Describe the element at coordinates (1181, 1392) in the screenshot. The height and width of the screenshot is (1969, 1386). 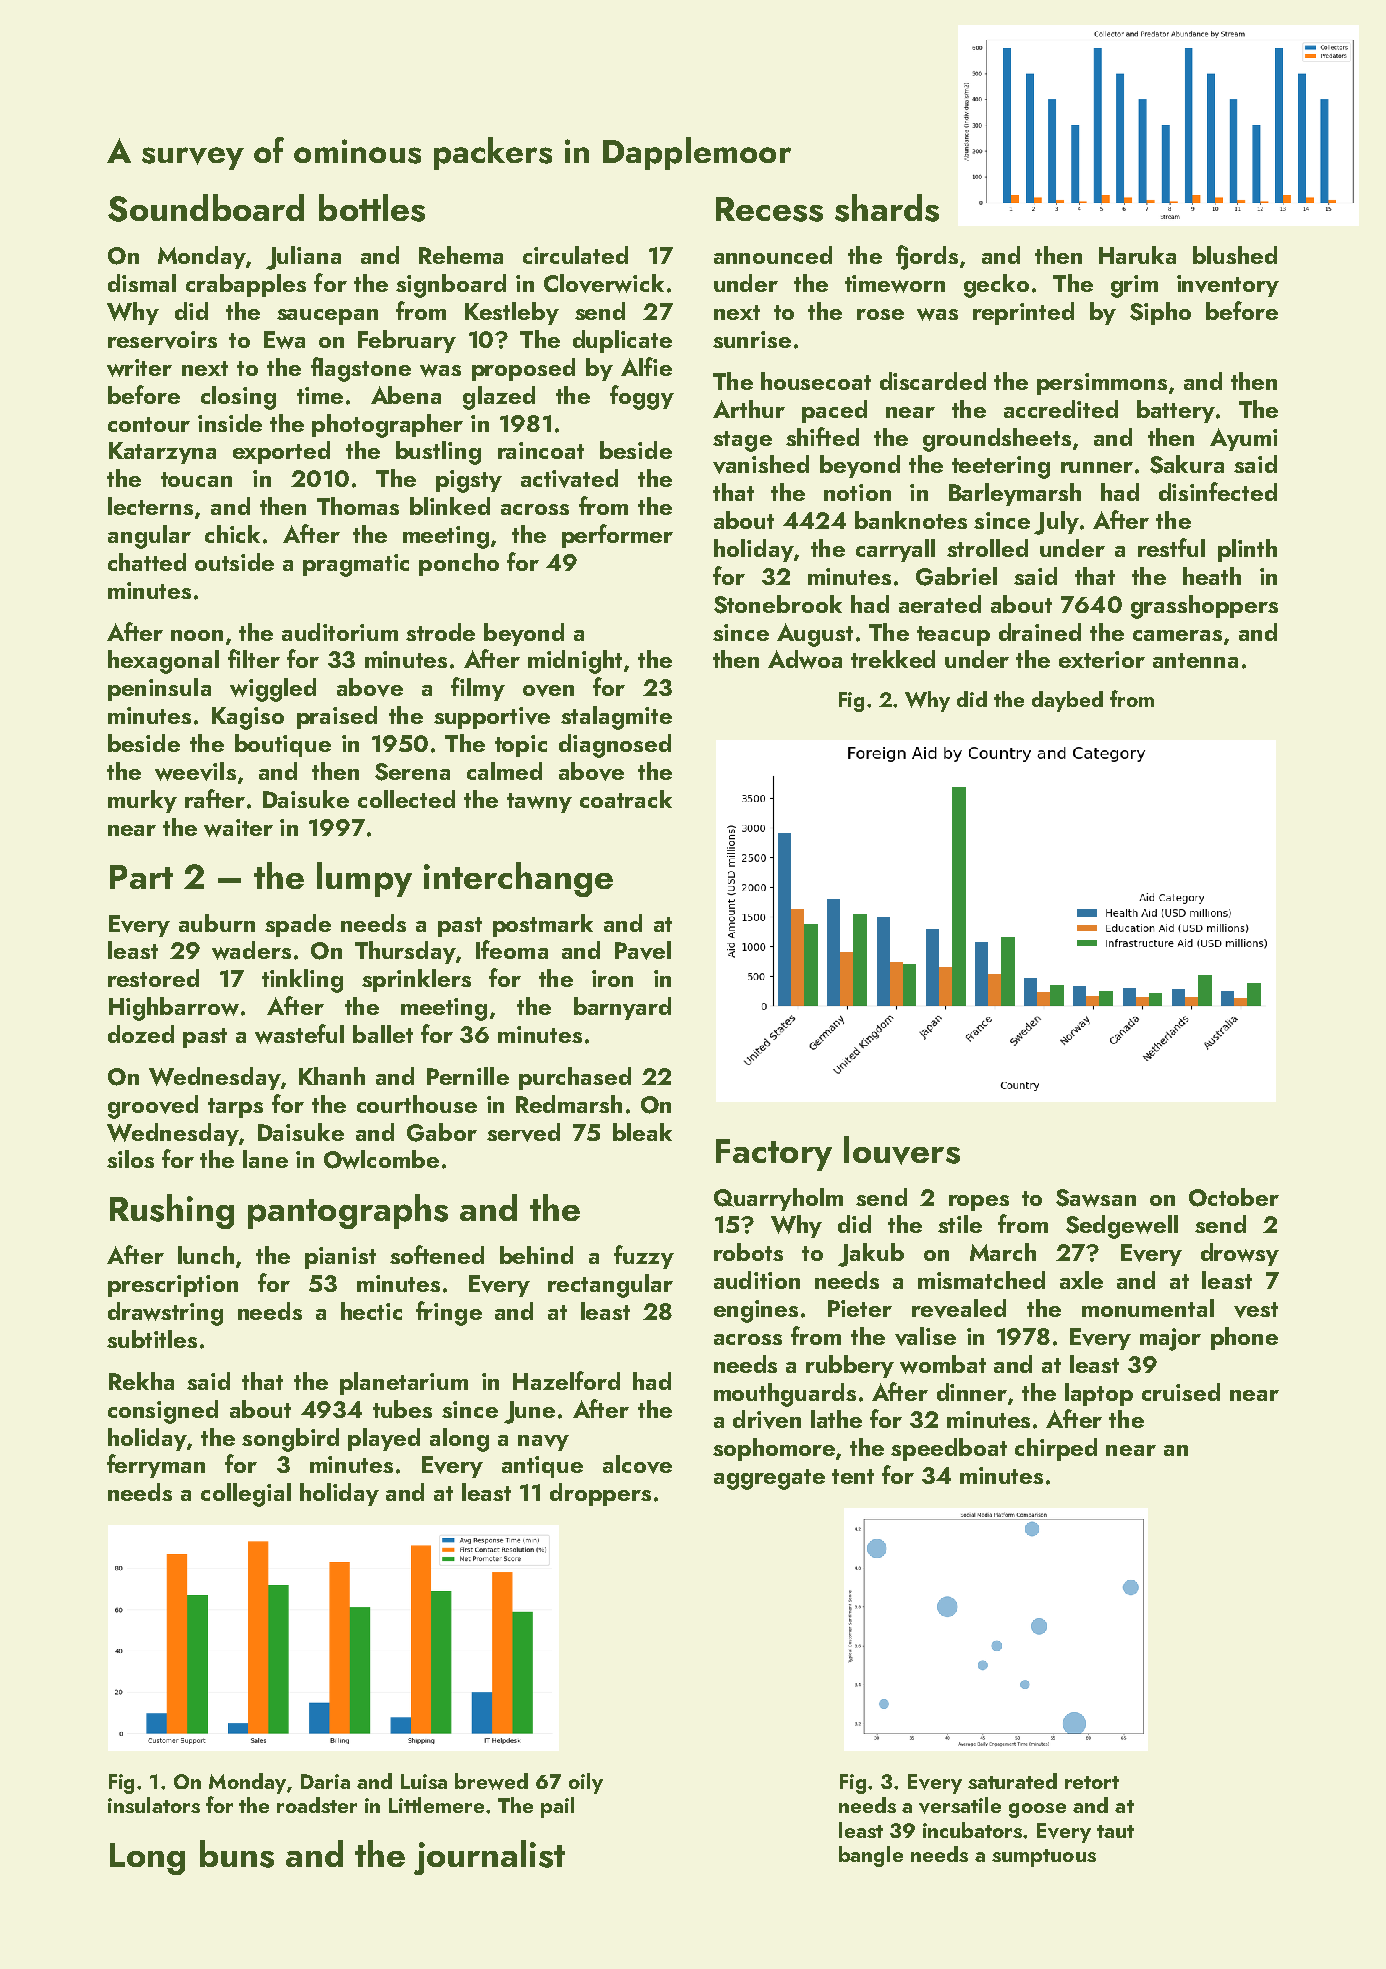
I see `cruised` at that location.
